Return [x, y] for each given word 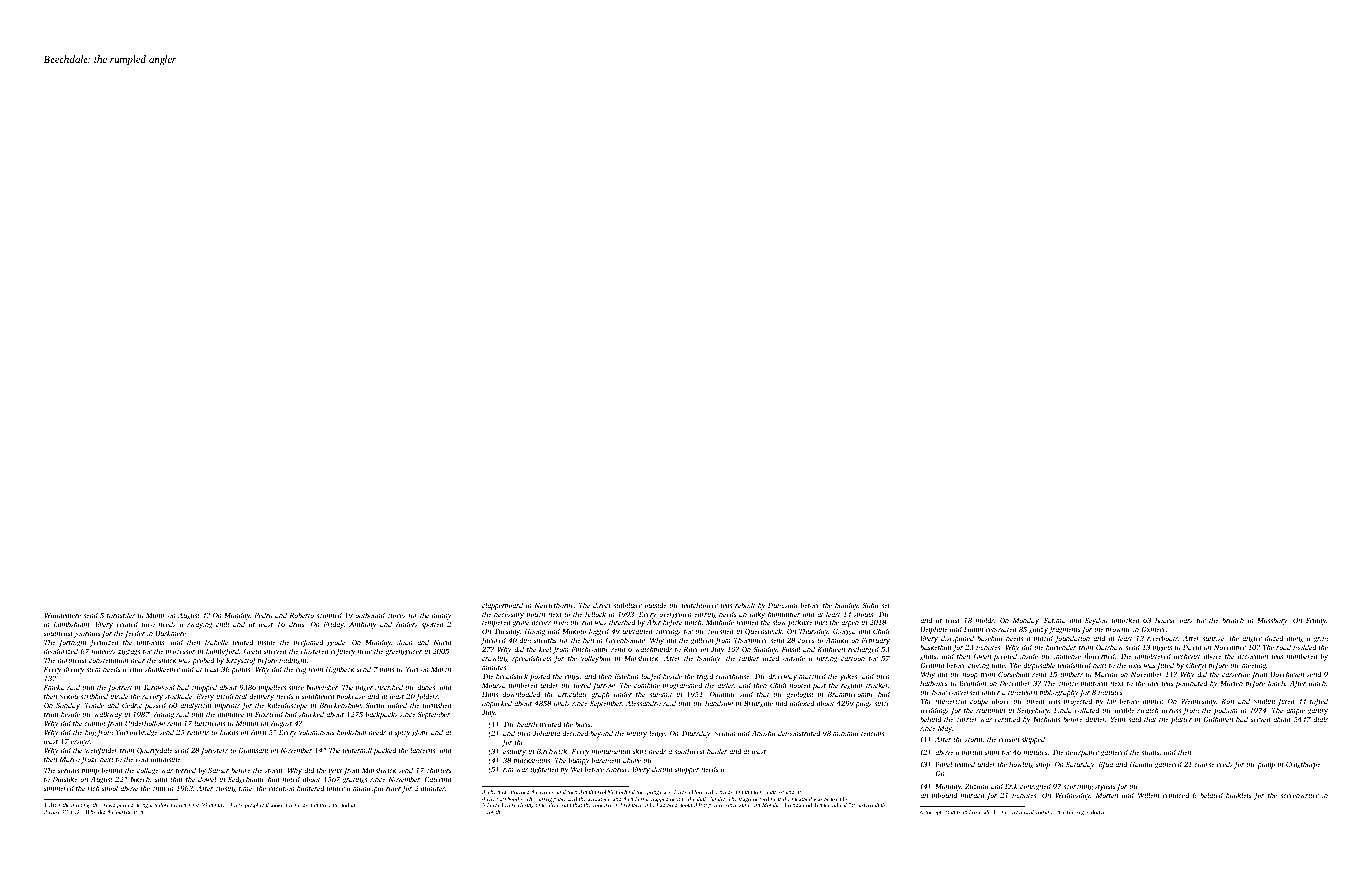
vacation [281, 788]
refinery [343, 652]
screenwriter [1299, 795]
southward [318, 696]
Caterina [438, 779]
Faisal [791, 649]
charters [438, 770]
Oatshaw [1109, 647]
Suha [870, 605]
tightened [544, 770]
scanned [329, 615]
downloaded [521, 694]
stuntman [990, 711]
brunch [1233, 620]
